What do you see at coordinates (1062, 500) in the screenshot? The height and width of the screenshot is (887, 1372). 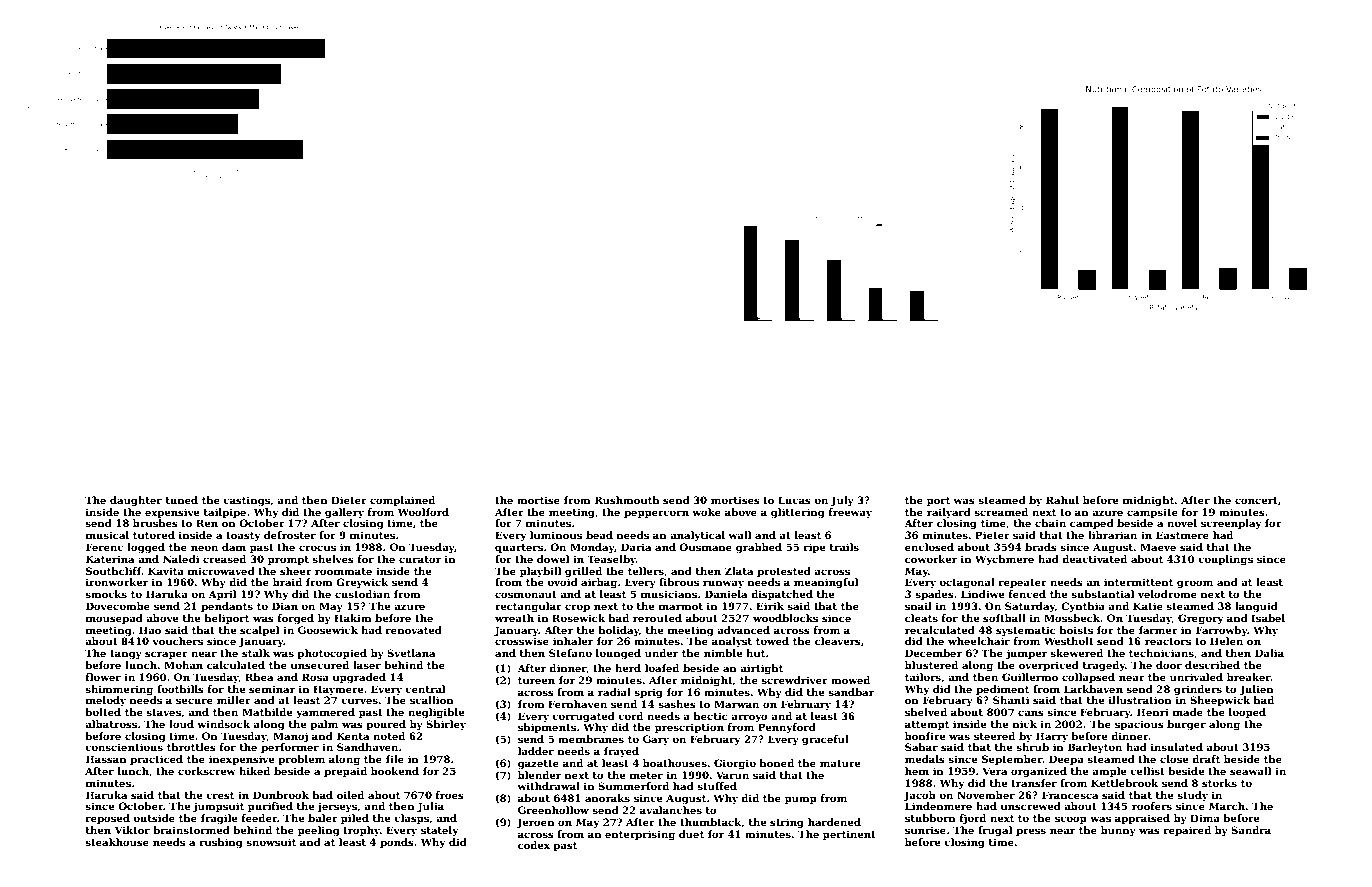 I see `Rahul` at bounding box center [1062, 500].
